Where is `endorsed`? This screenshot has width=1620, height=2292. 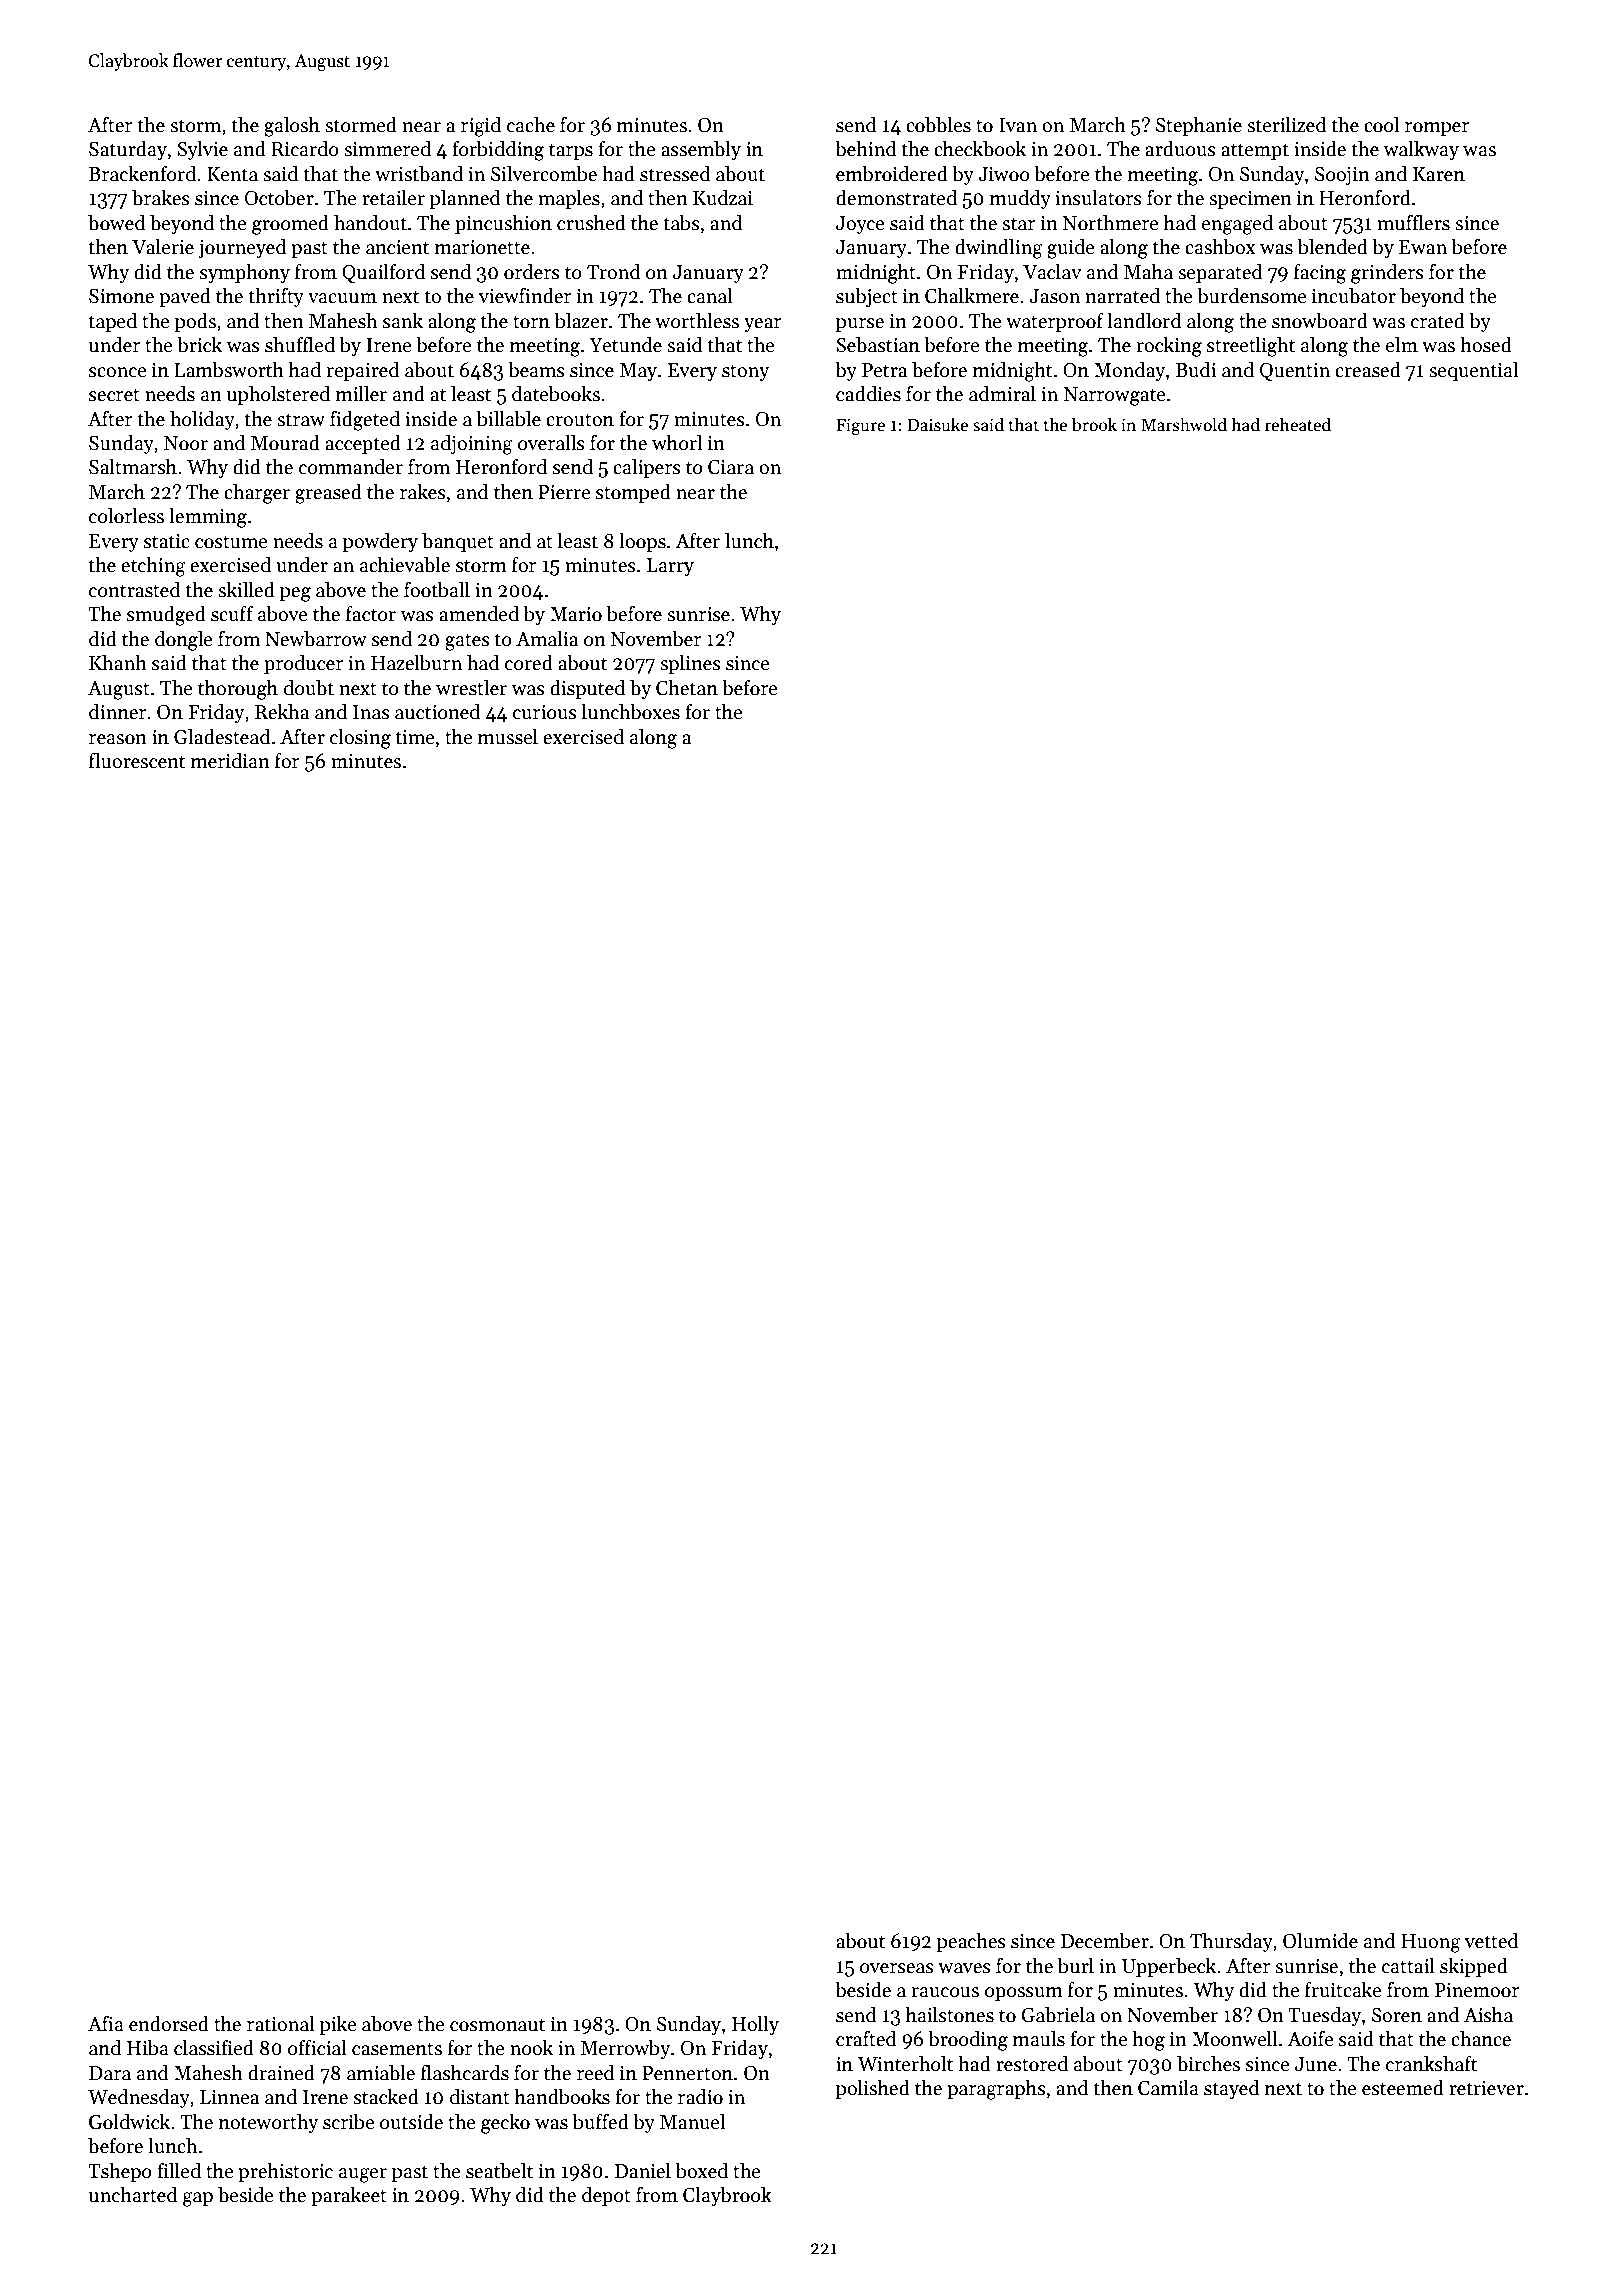 endorsed is located at coordinates (169, 2024).
